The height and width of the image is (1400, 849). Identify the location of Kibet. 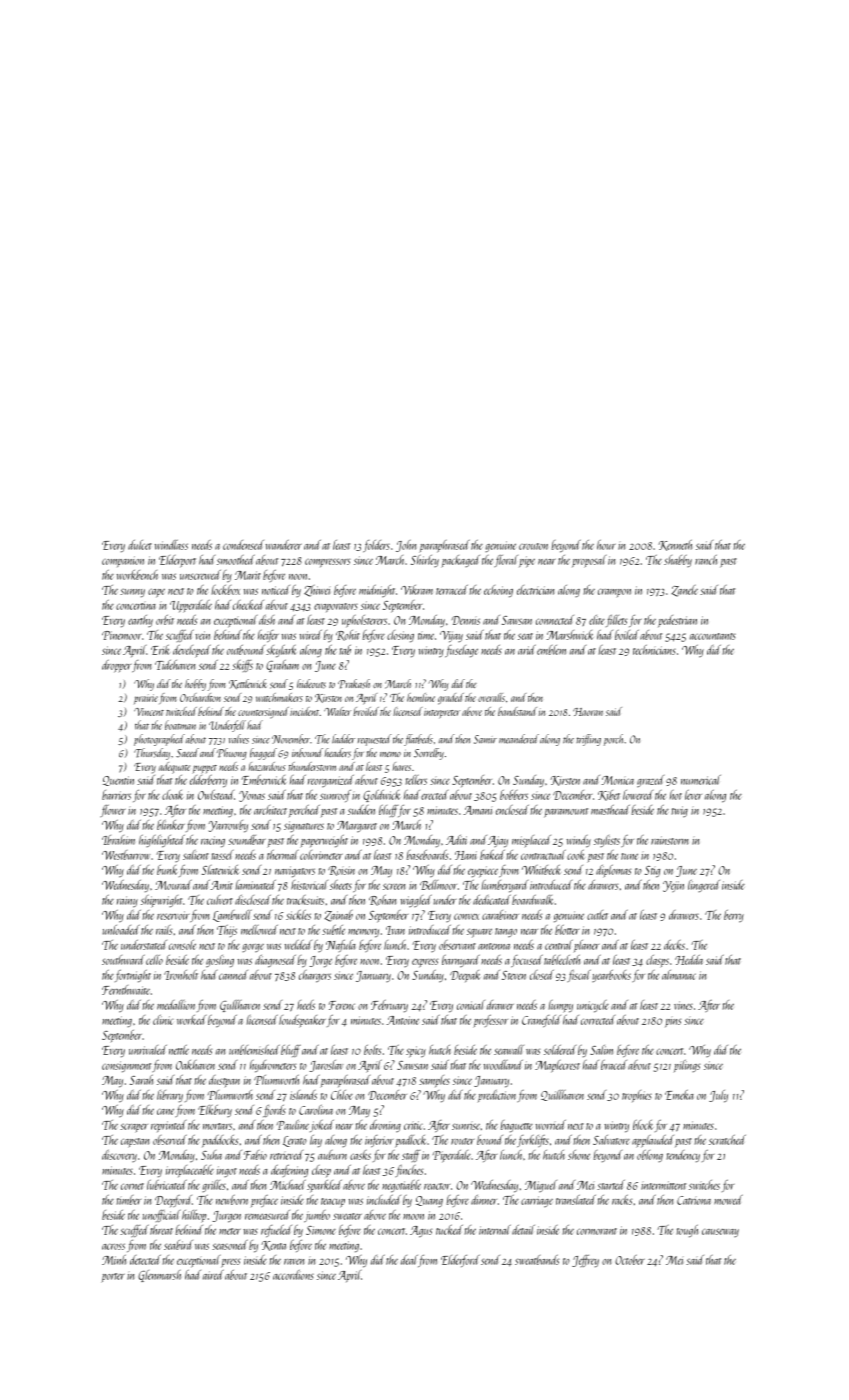
(609, 795).
